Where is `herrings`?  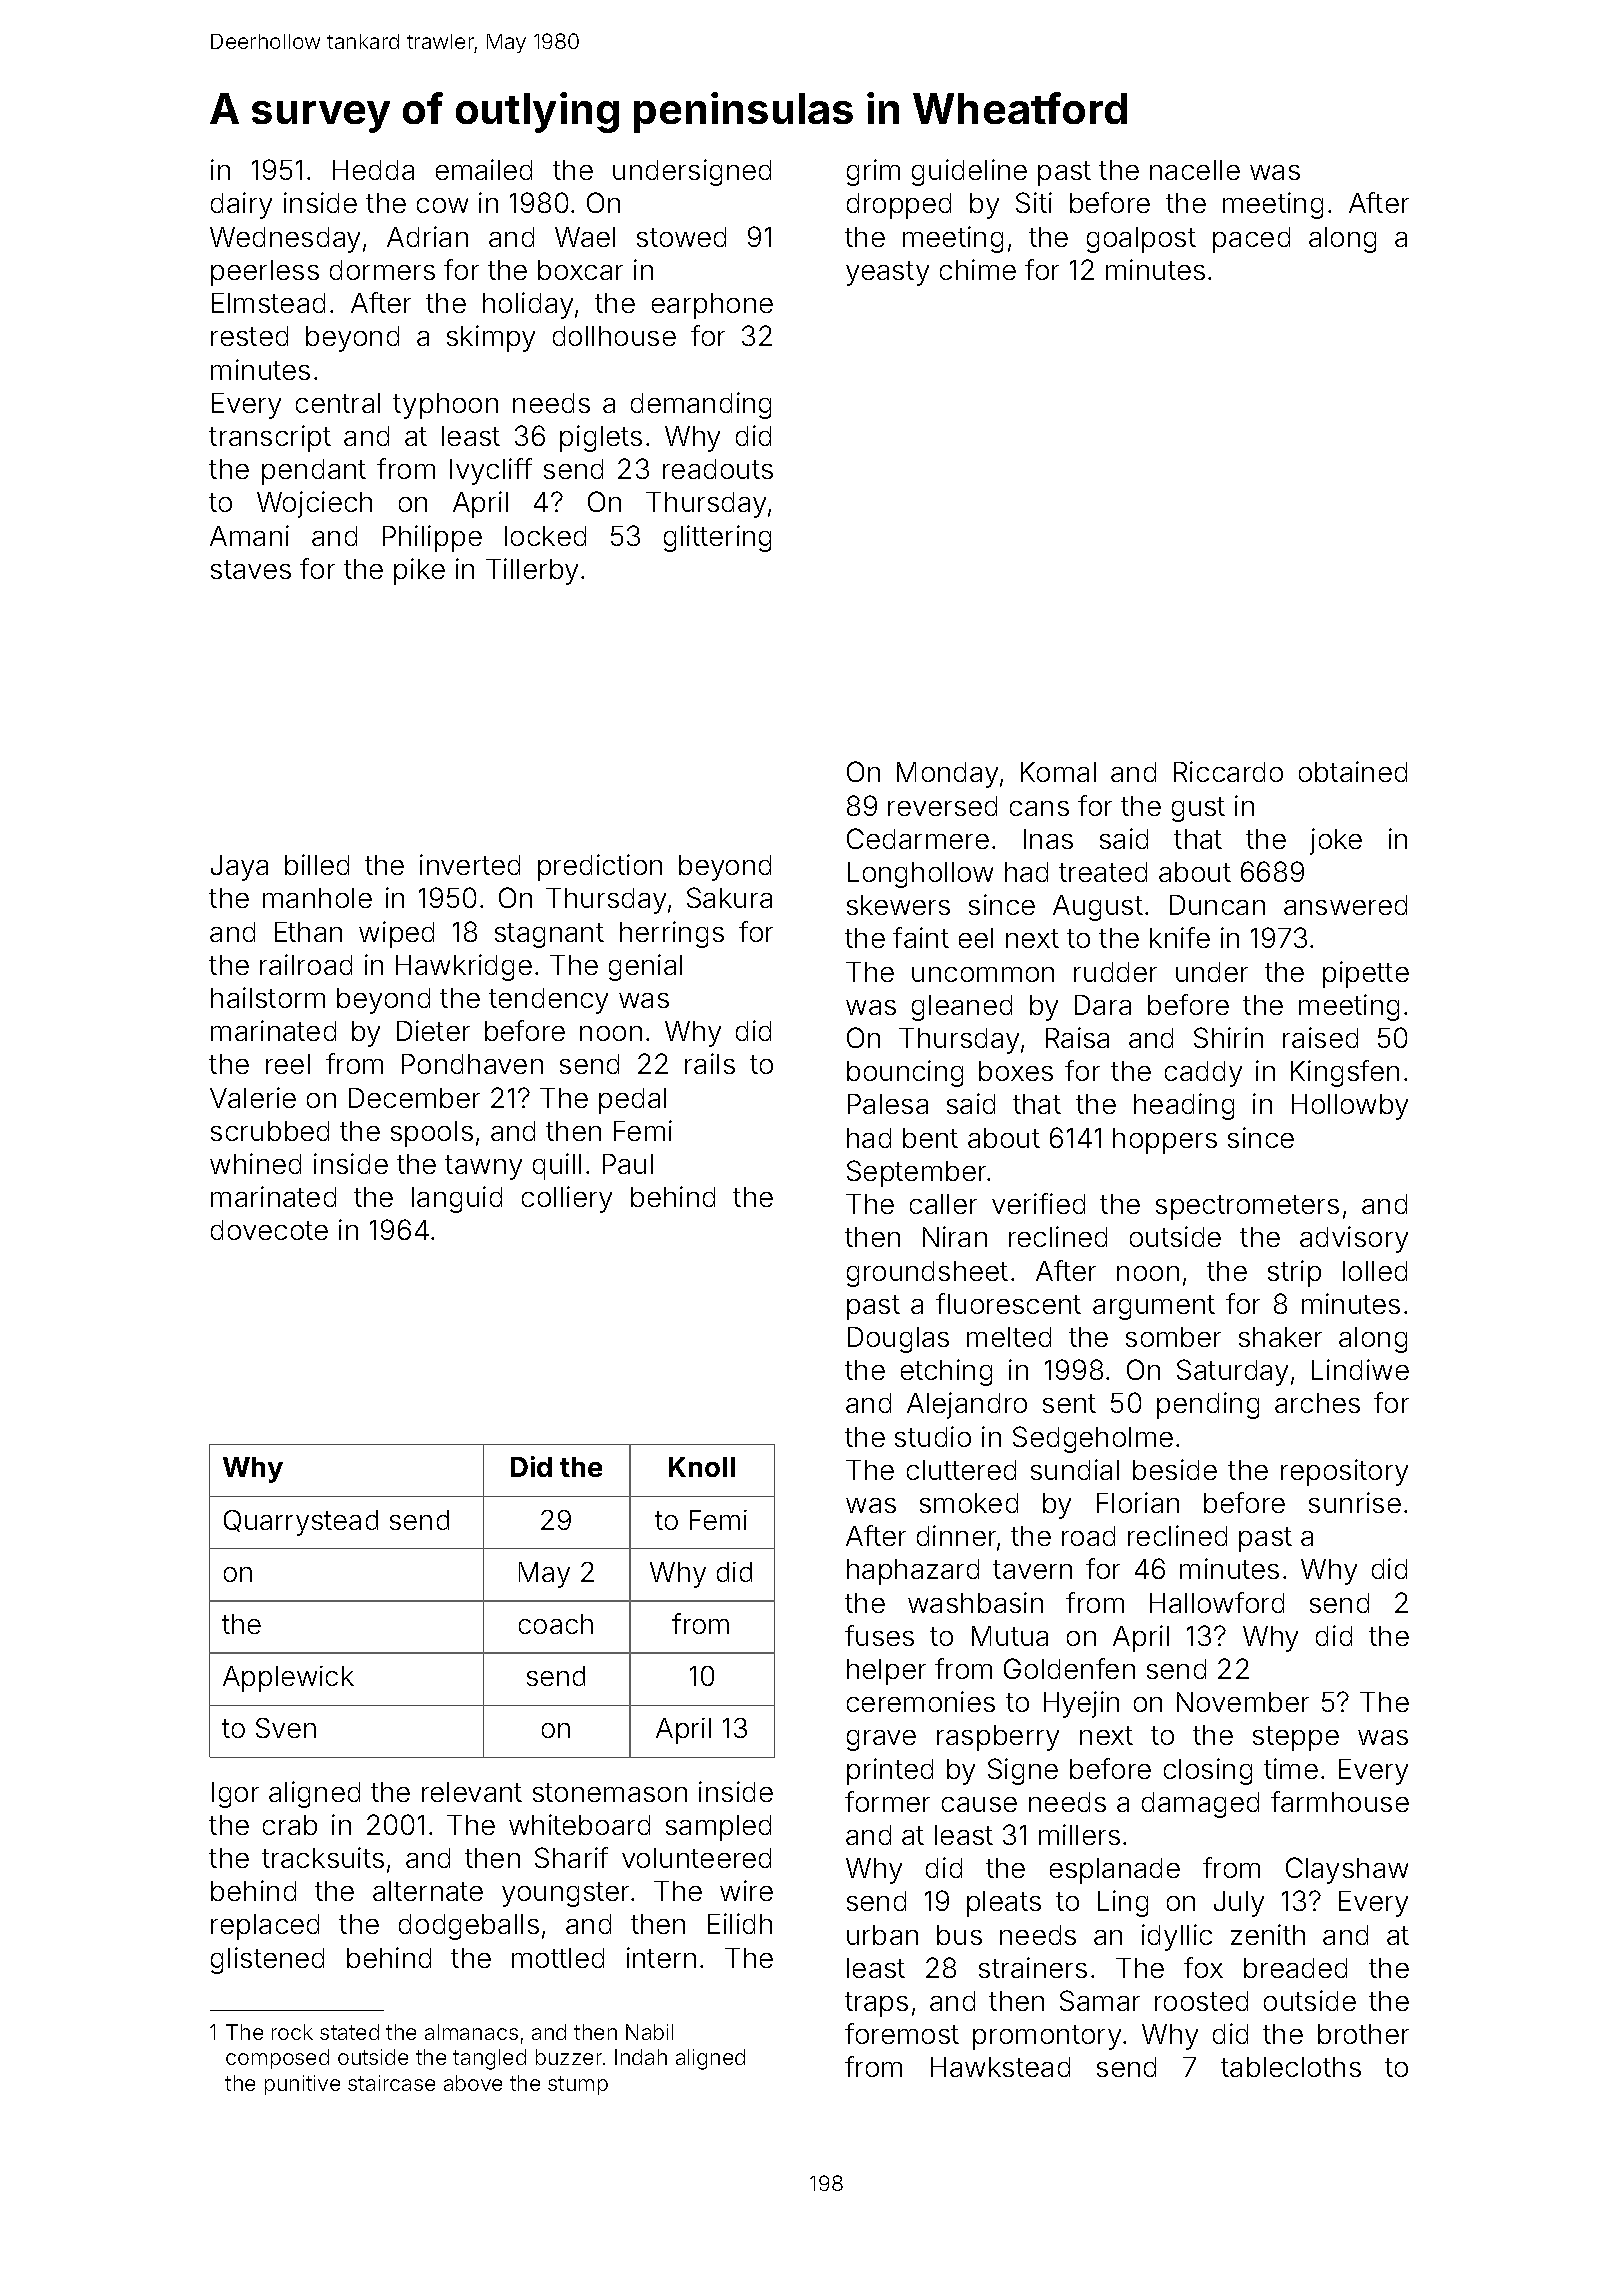 herrings is located at coordinates (672, 934).
